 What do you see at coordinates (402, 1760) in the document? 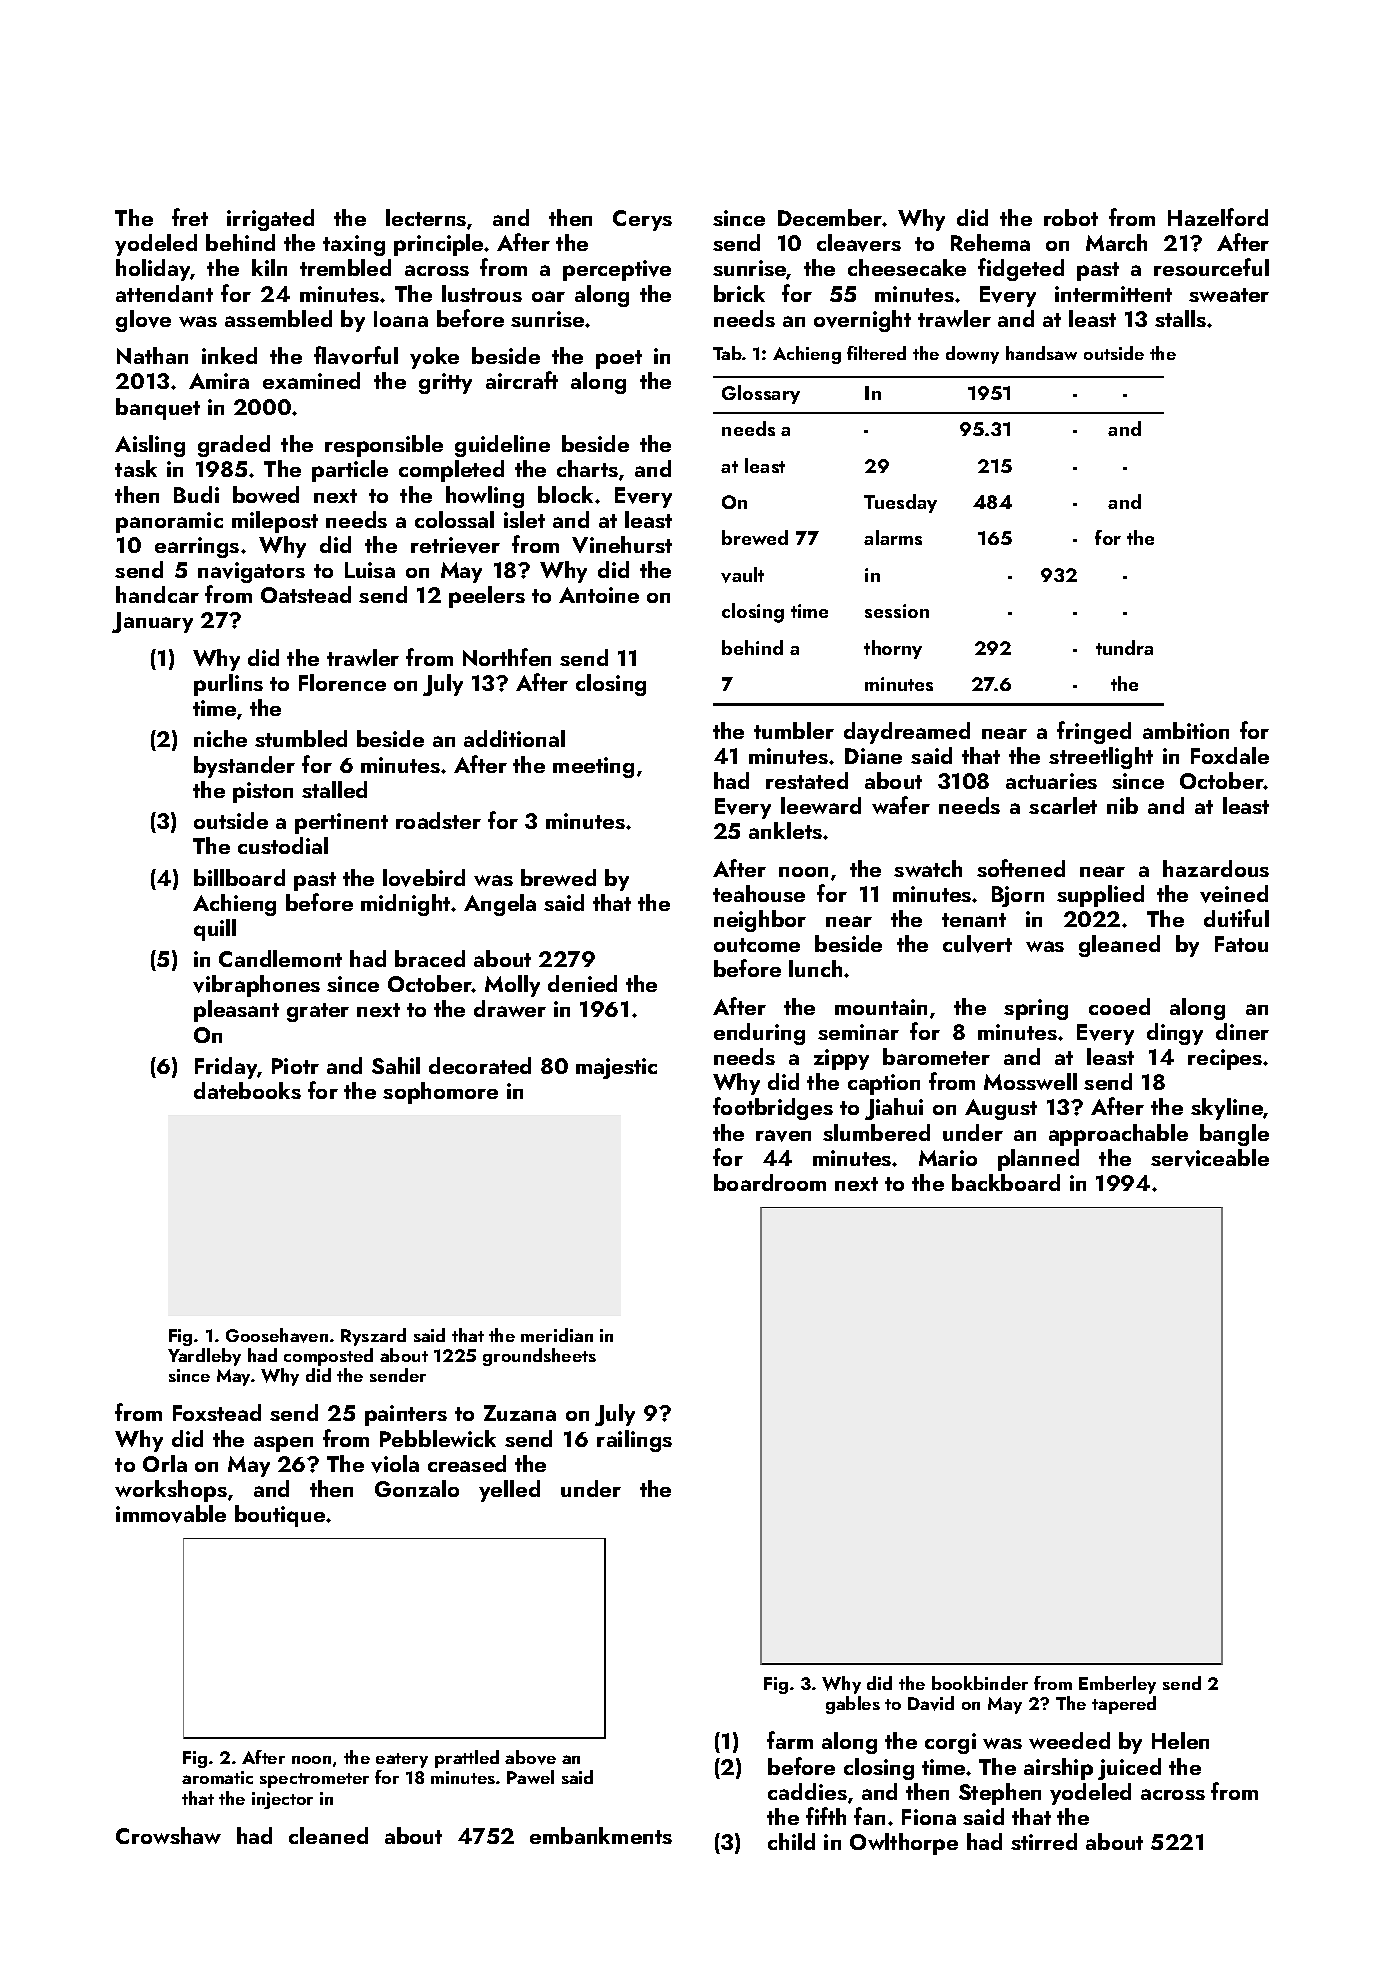
I see `eatery` at bounding box center [402, 1760].
